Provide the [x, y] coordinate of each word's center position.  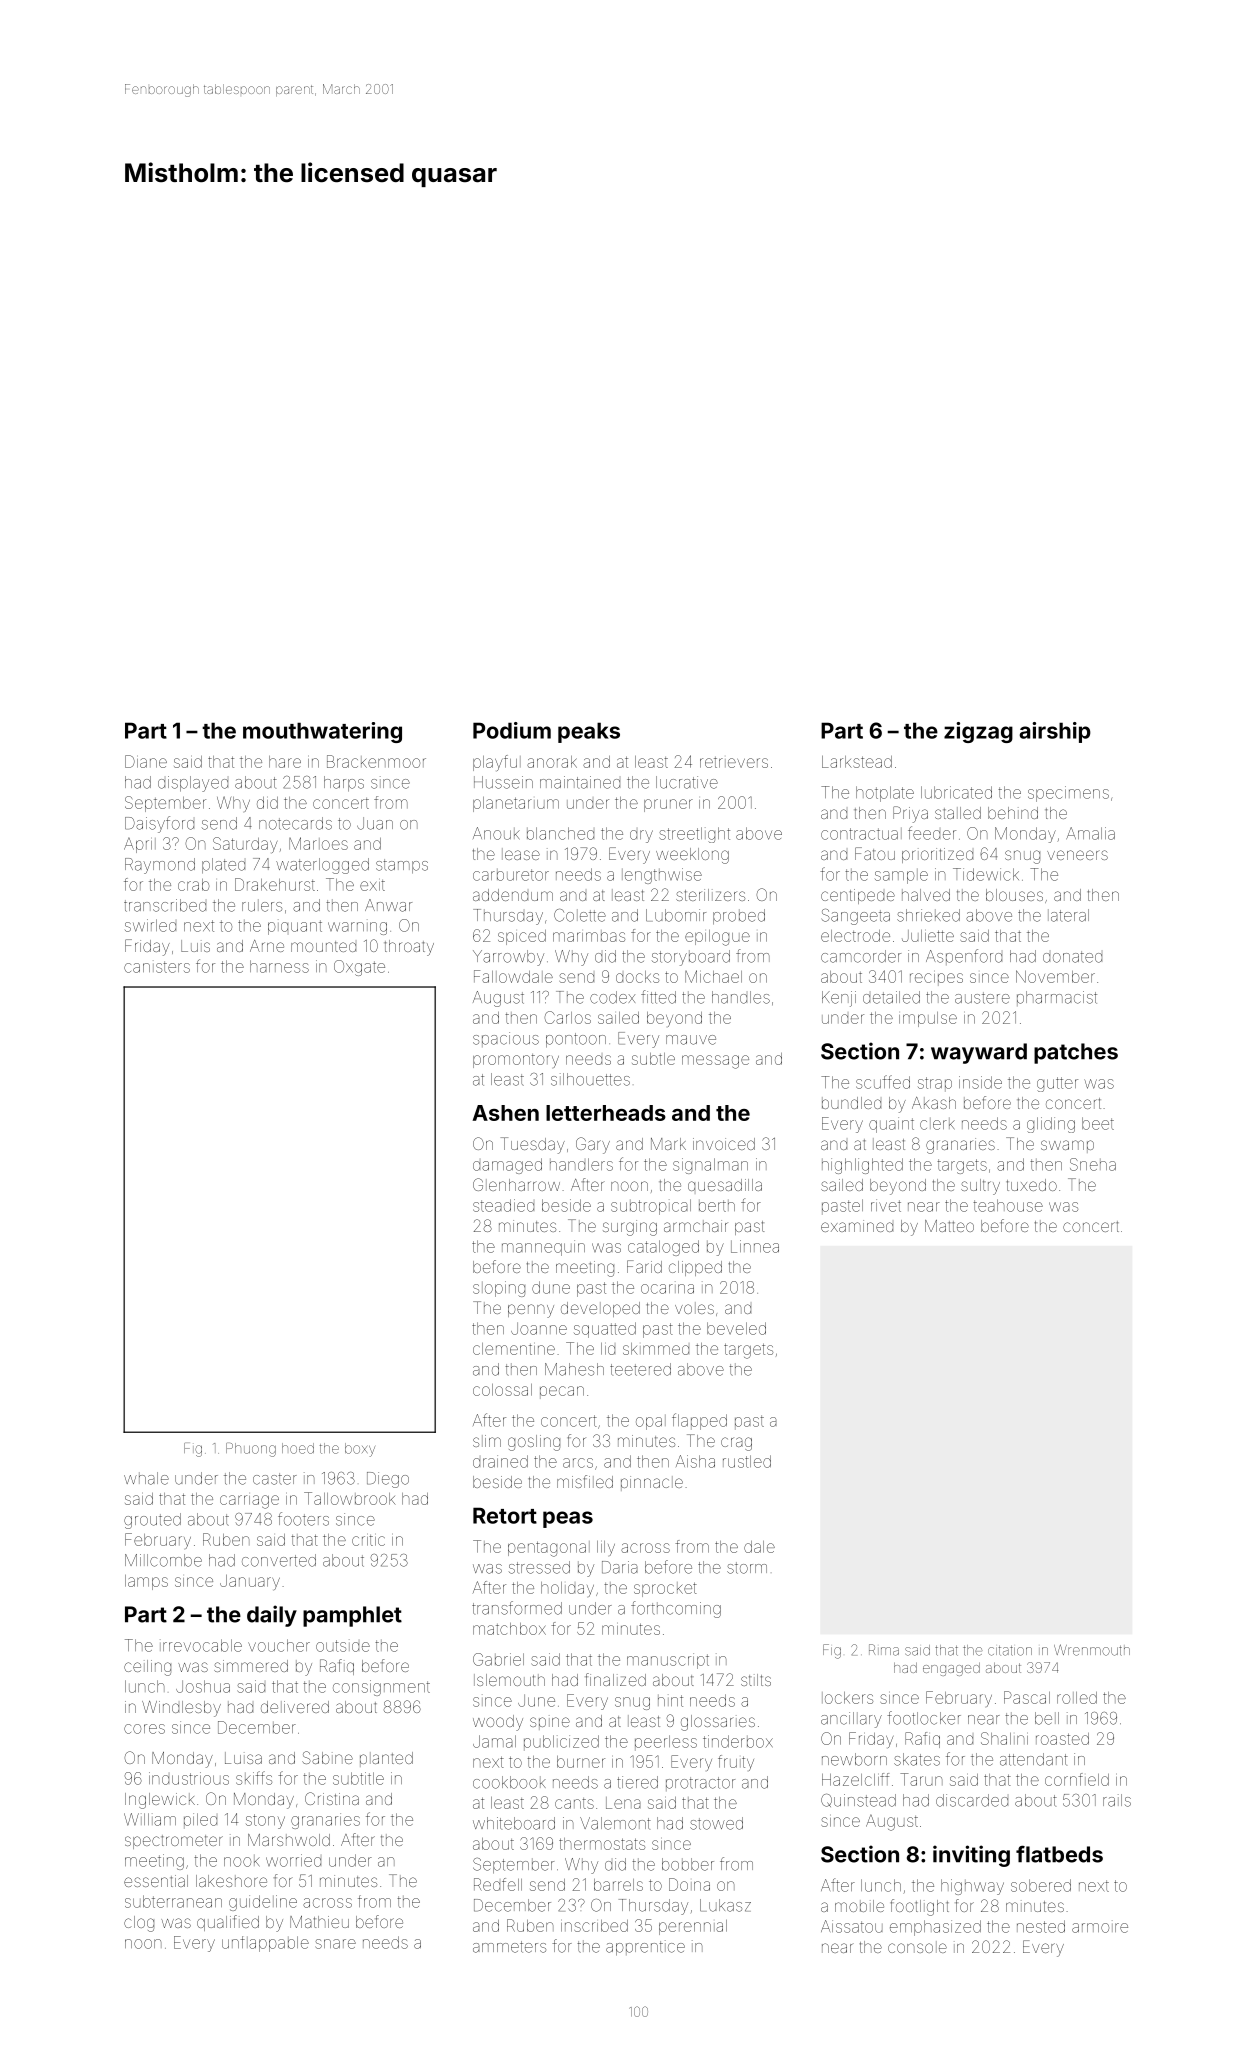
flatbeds [1059, 1854]
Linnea [755, 1246]
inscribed [594, 1926]
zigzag [978, 732]
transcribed [165, 905]
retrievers [734, 762]
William [150, 1819]
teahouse [1008, 1205]
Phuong [251, 1450]
